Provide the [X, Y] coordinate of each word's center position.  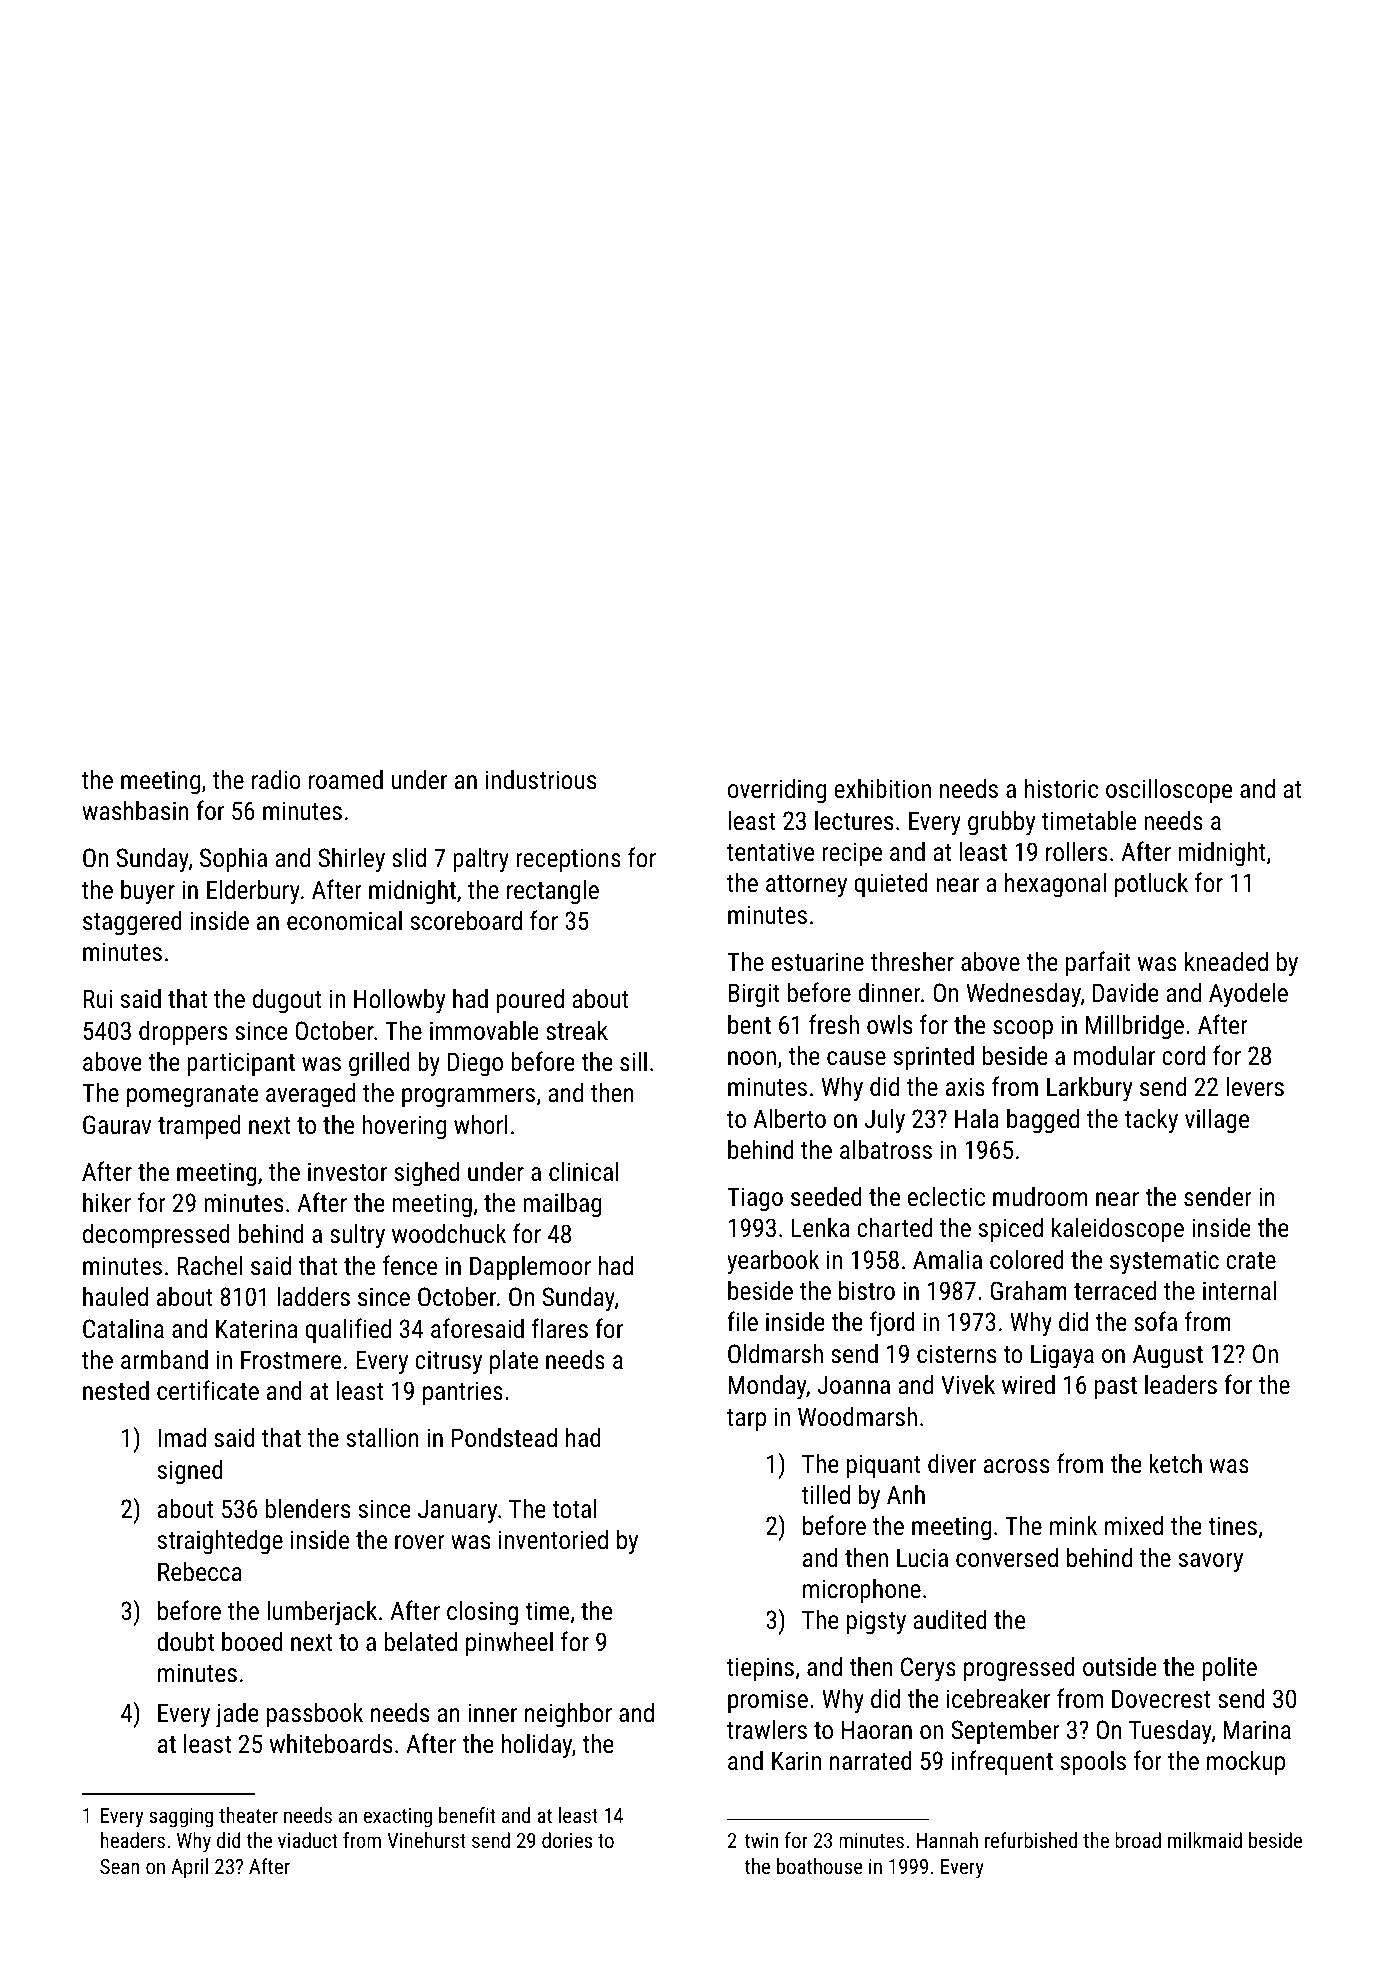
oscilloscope [1169, 790]
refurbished [1031, 1840]
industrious [541, 779]
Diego [475, 1064]
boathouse [820, 1866]
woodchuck [449, 1233]
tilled [826, 1494]
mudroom [1040, 1196]
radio [276, 779]
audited [950, 1619]
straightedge [220, 1542]
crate [1251, 1260]
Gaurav [117, 1124]
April [189, 1868]
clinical [584, 1171]
